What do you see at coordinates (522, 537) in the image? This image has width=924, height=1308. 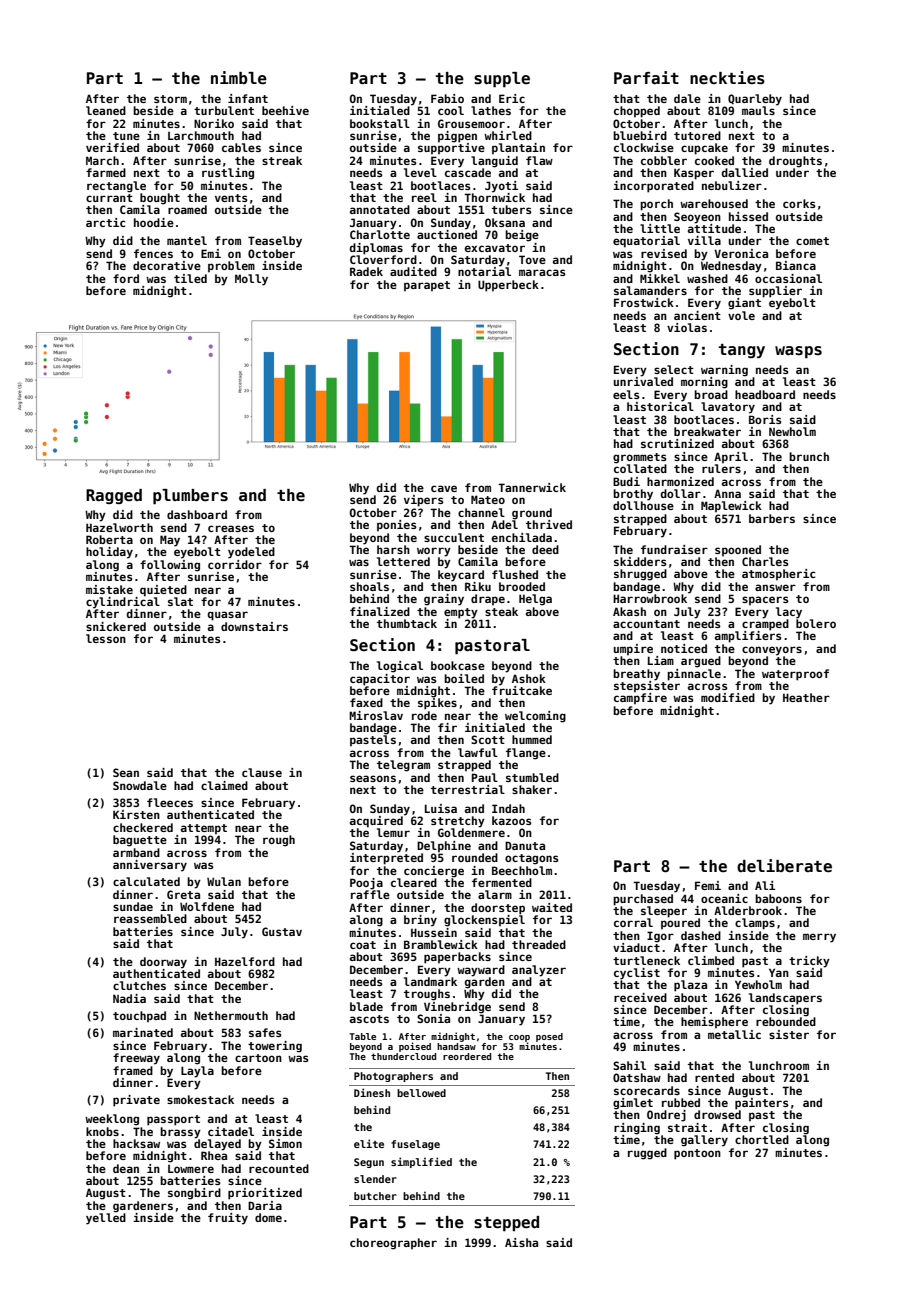 I see `enchilada` at bounding box center [522, 537].
